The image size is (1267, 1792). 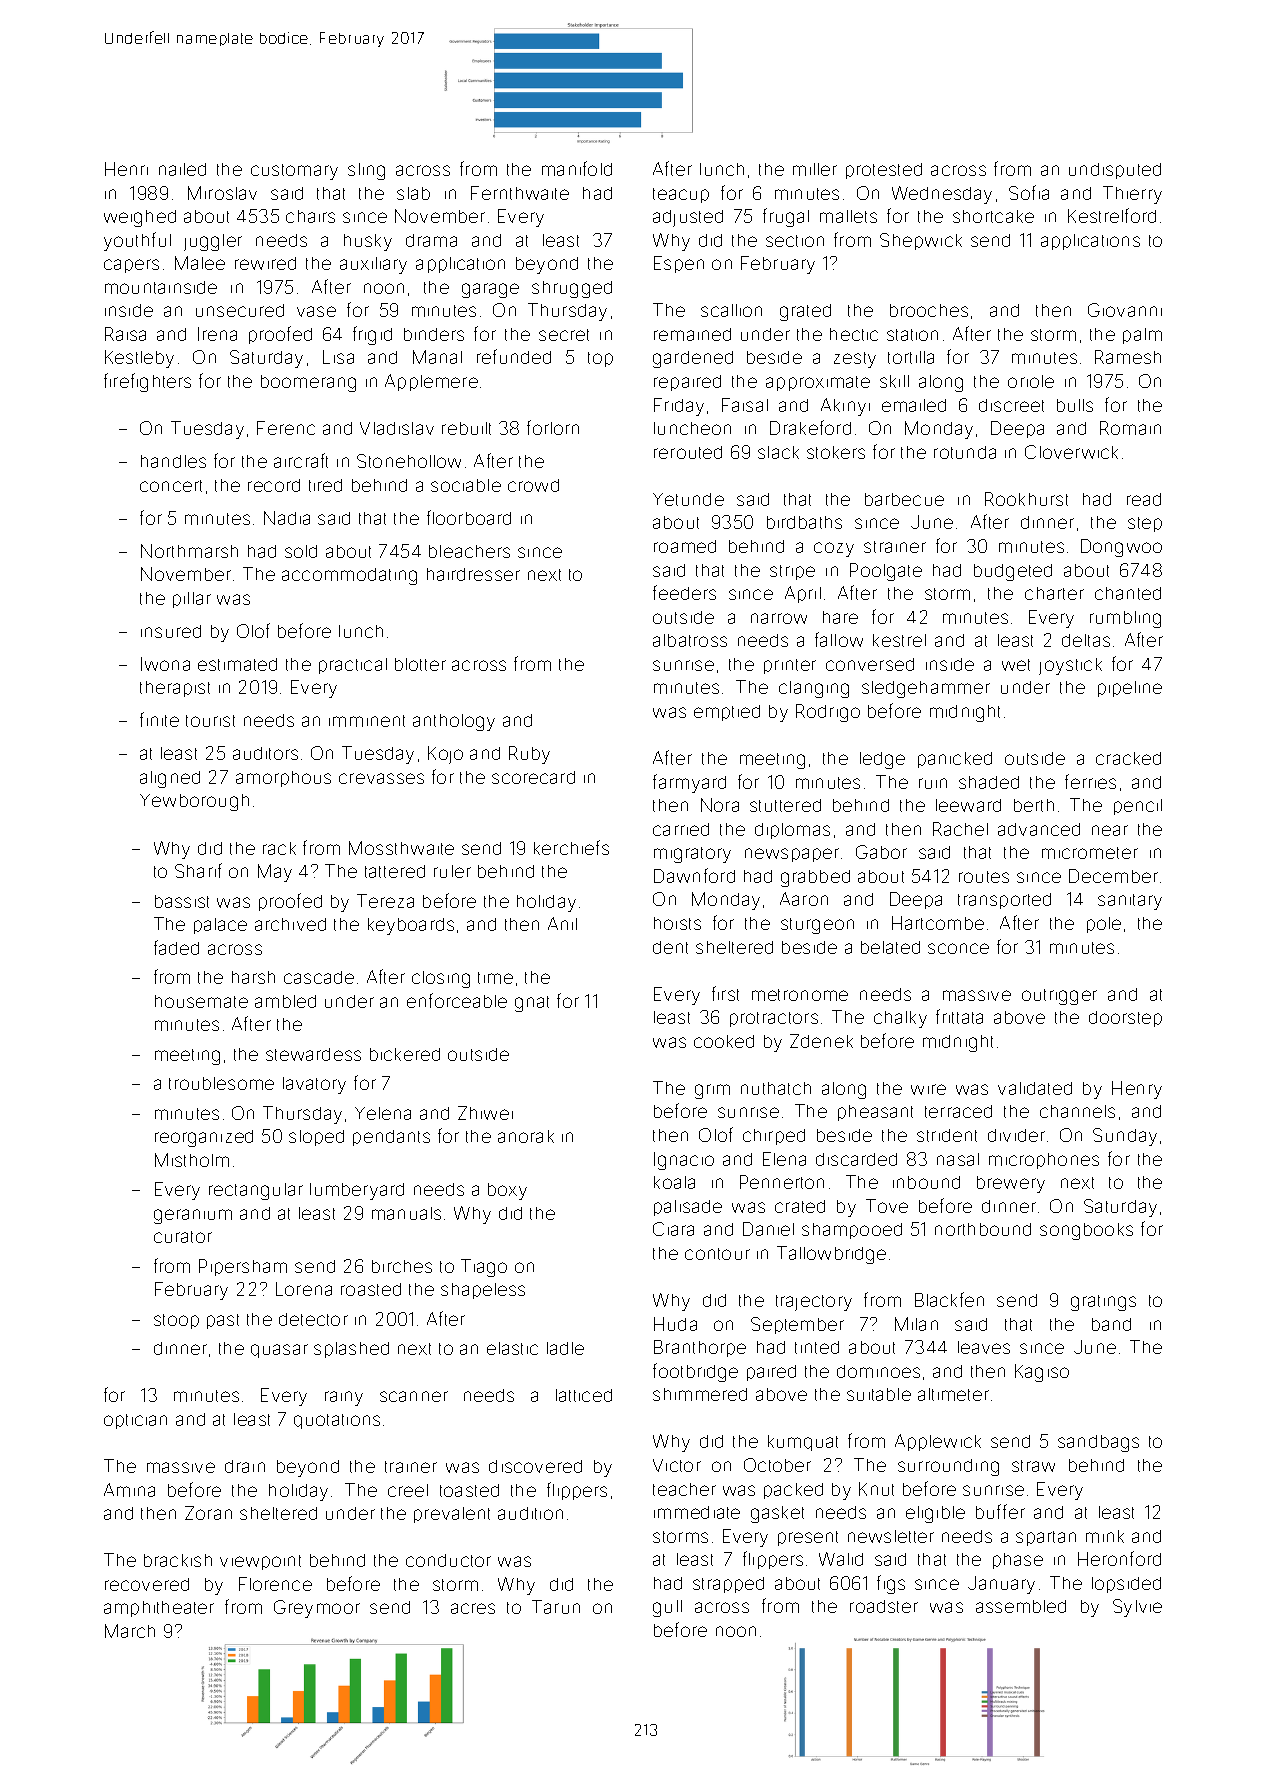 I want to click on deltas, so click(x=1086, y=640).
